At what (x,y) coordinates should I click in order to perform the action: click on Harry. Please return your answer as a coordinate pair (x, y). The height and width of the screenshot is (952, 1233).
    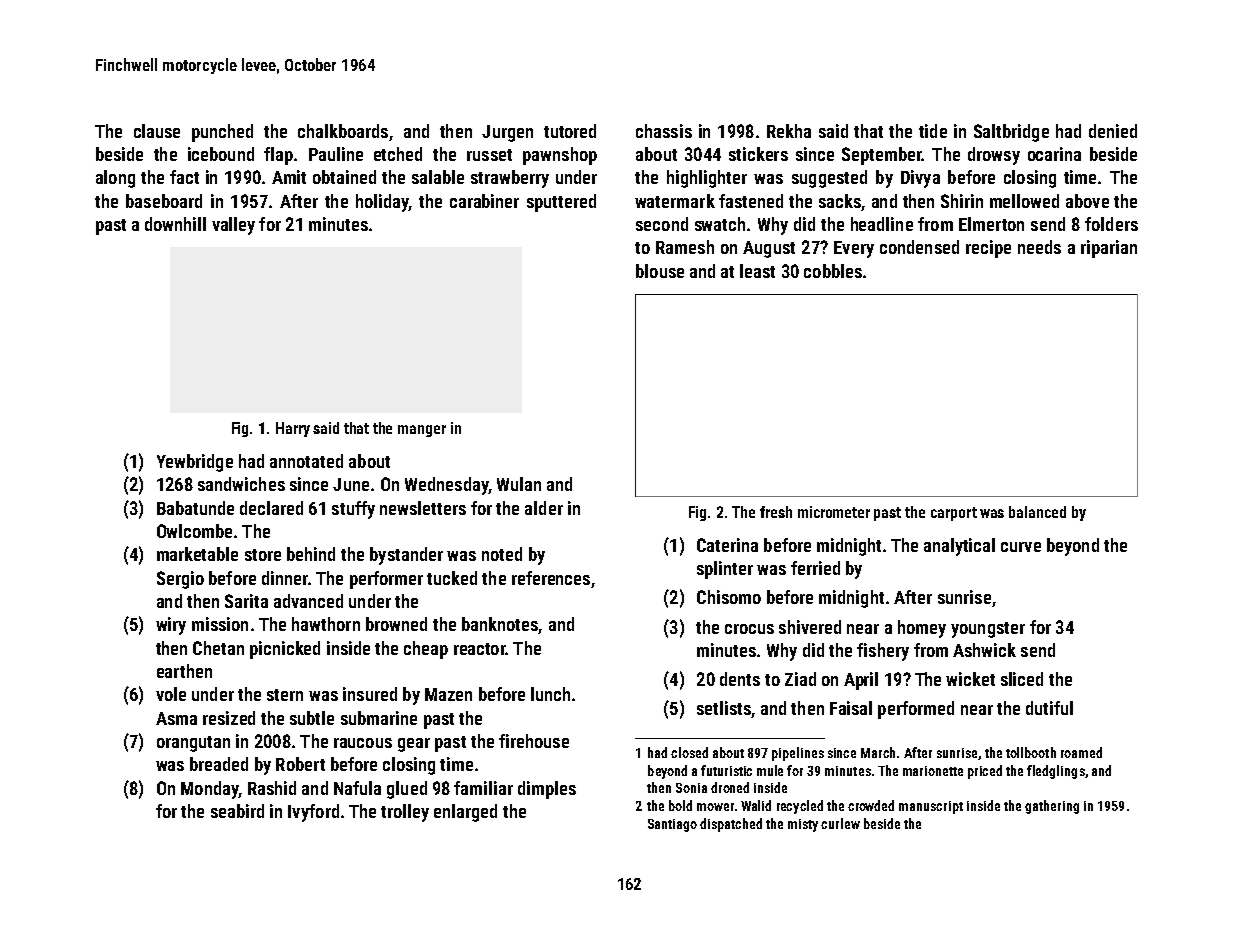
    Looking at the image, I should click on (293, 429).
